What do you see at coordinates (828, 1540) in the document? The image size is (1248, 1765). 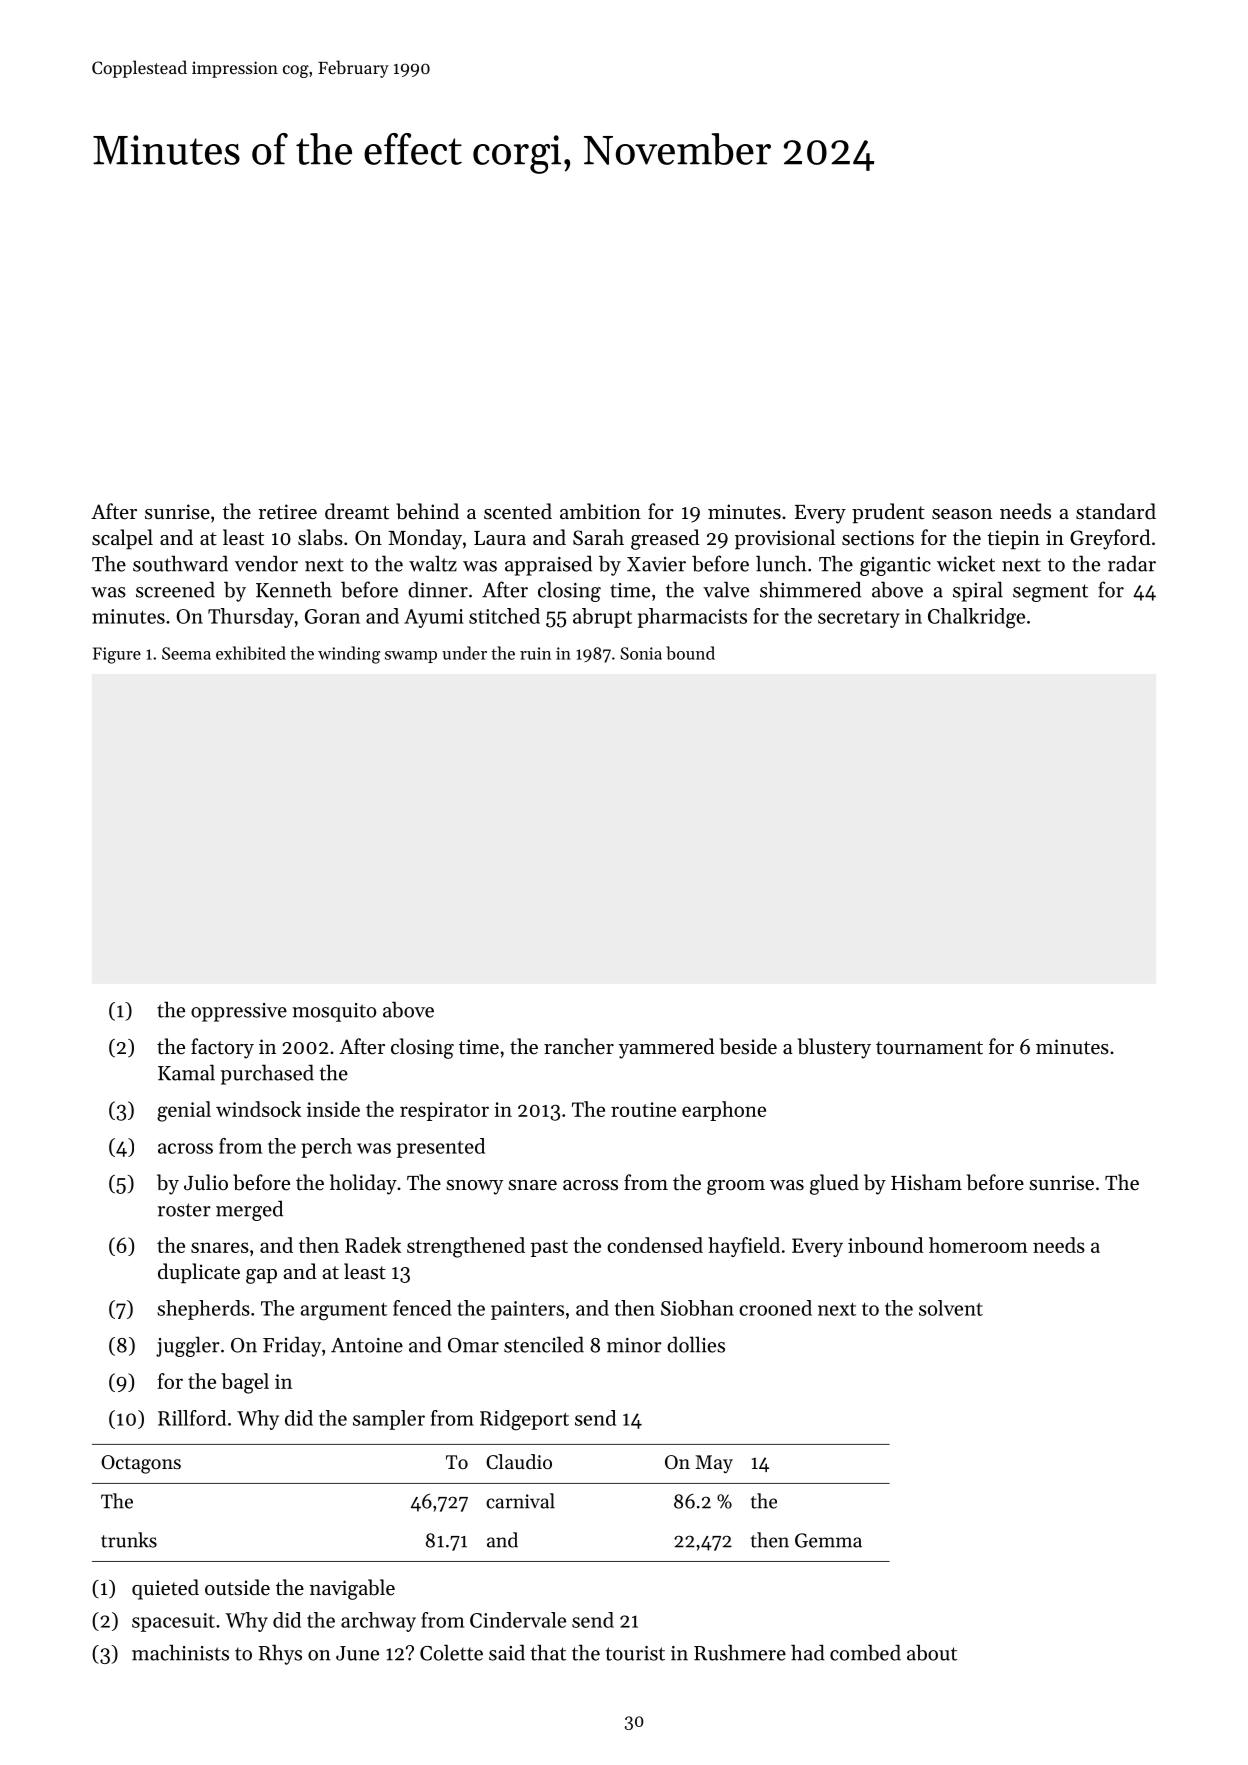 I see `Gemma` at bounding box center [828, 1540].
